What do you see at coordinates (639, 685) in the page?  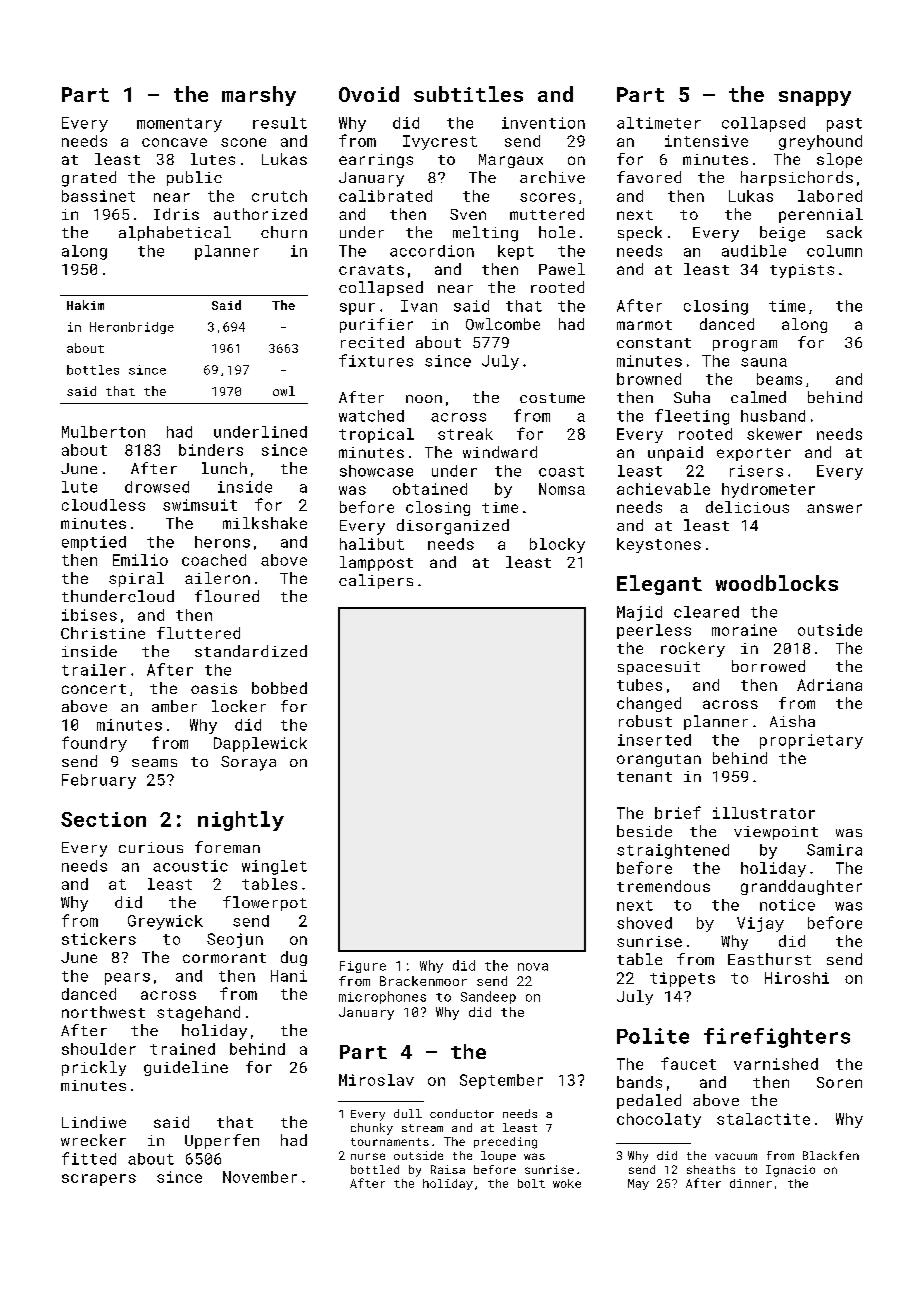 I see `tubes` at bounding box center [639, 685].
